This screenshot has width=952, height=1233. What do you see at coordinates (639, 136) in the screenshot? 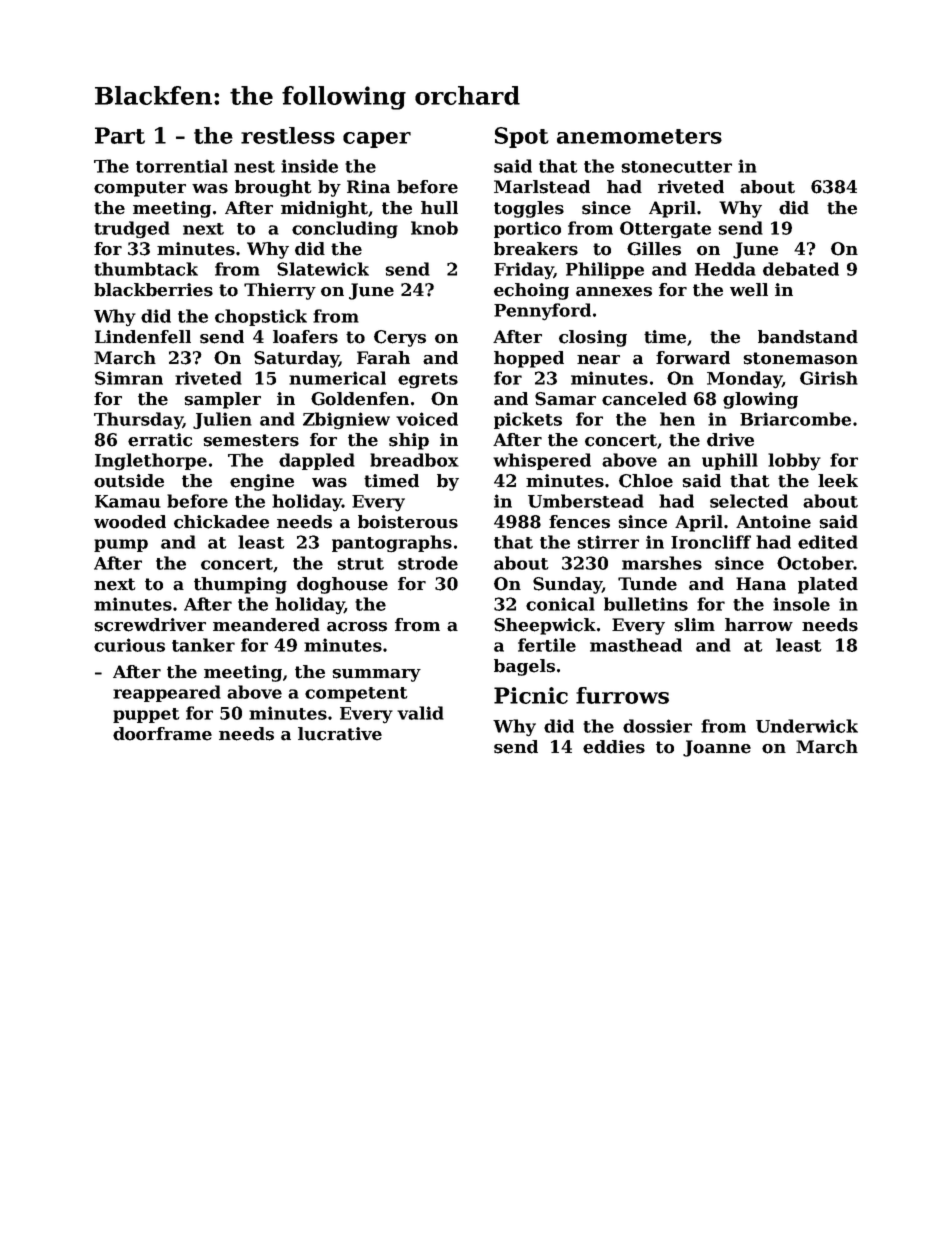
I see `anemometers` at bounding box center [639, 136].
